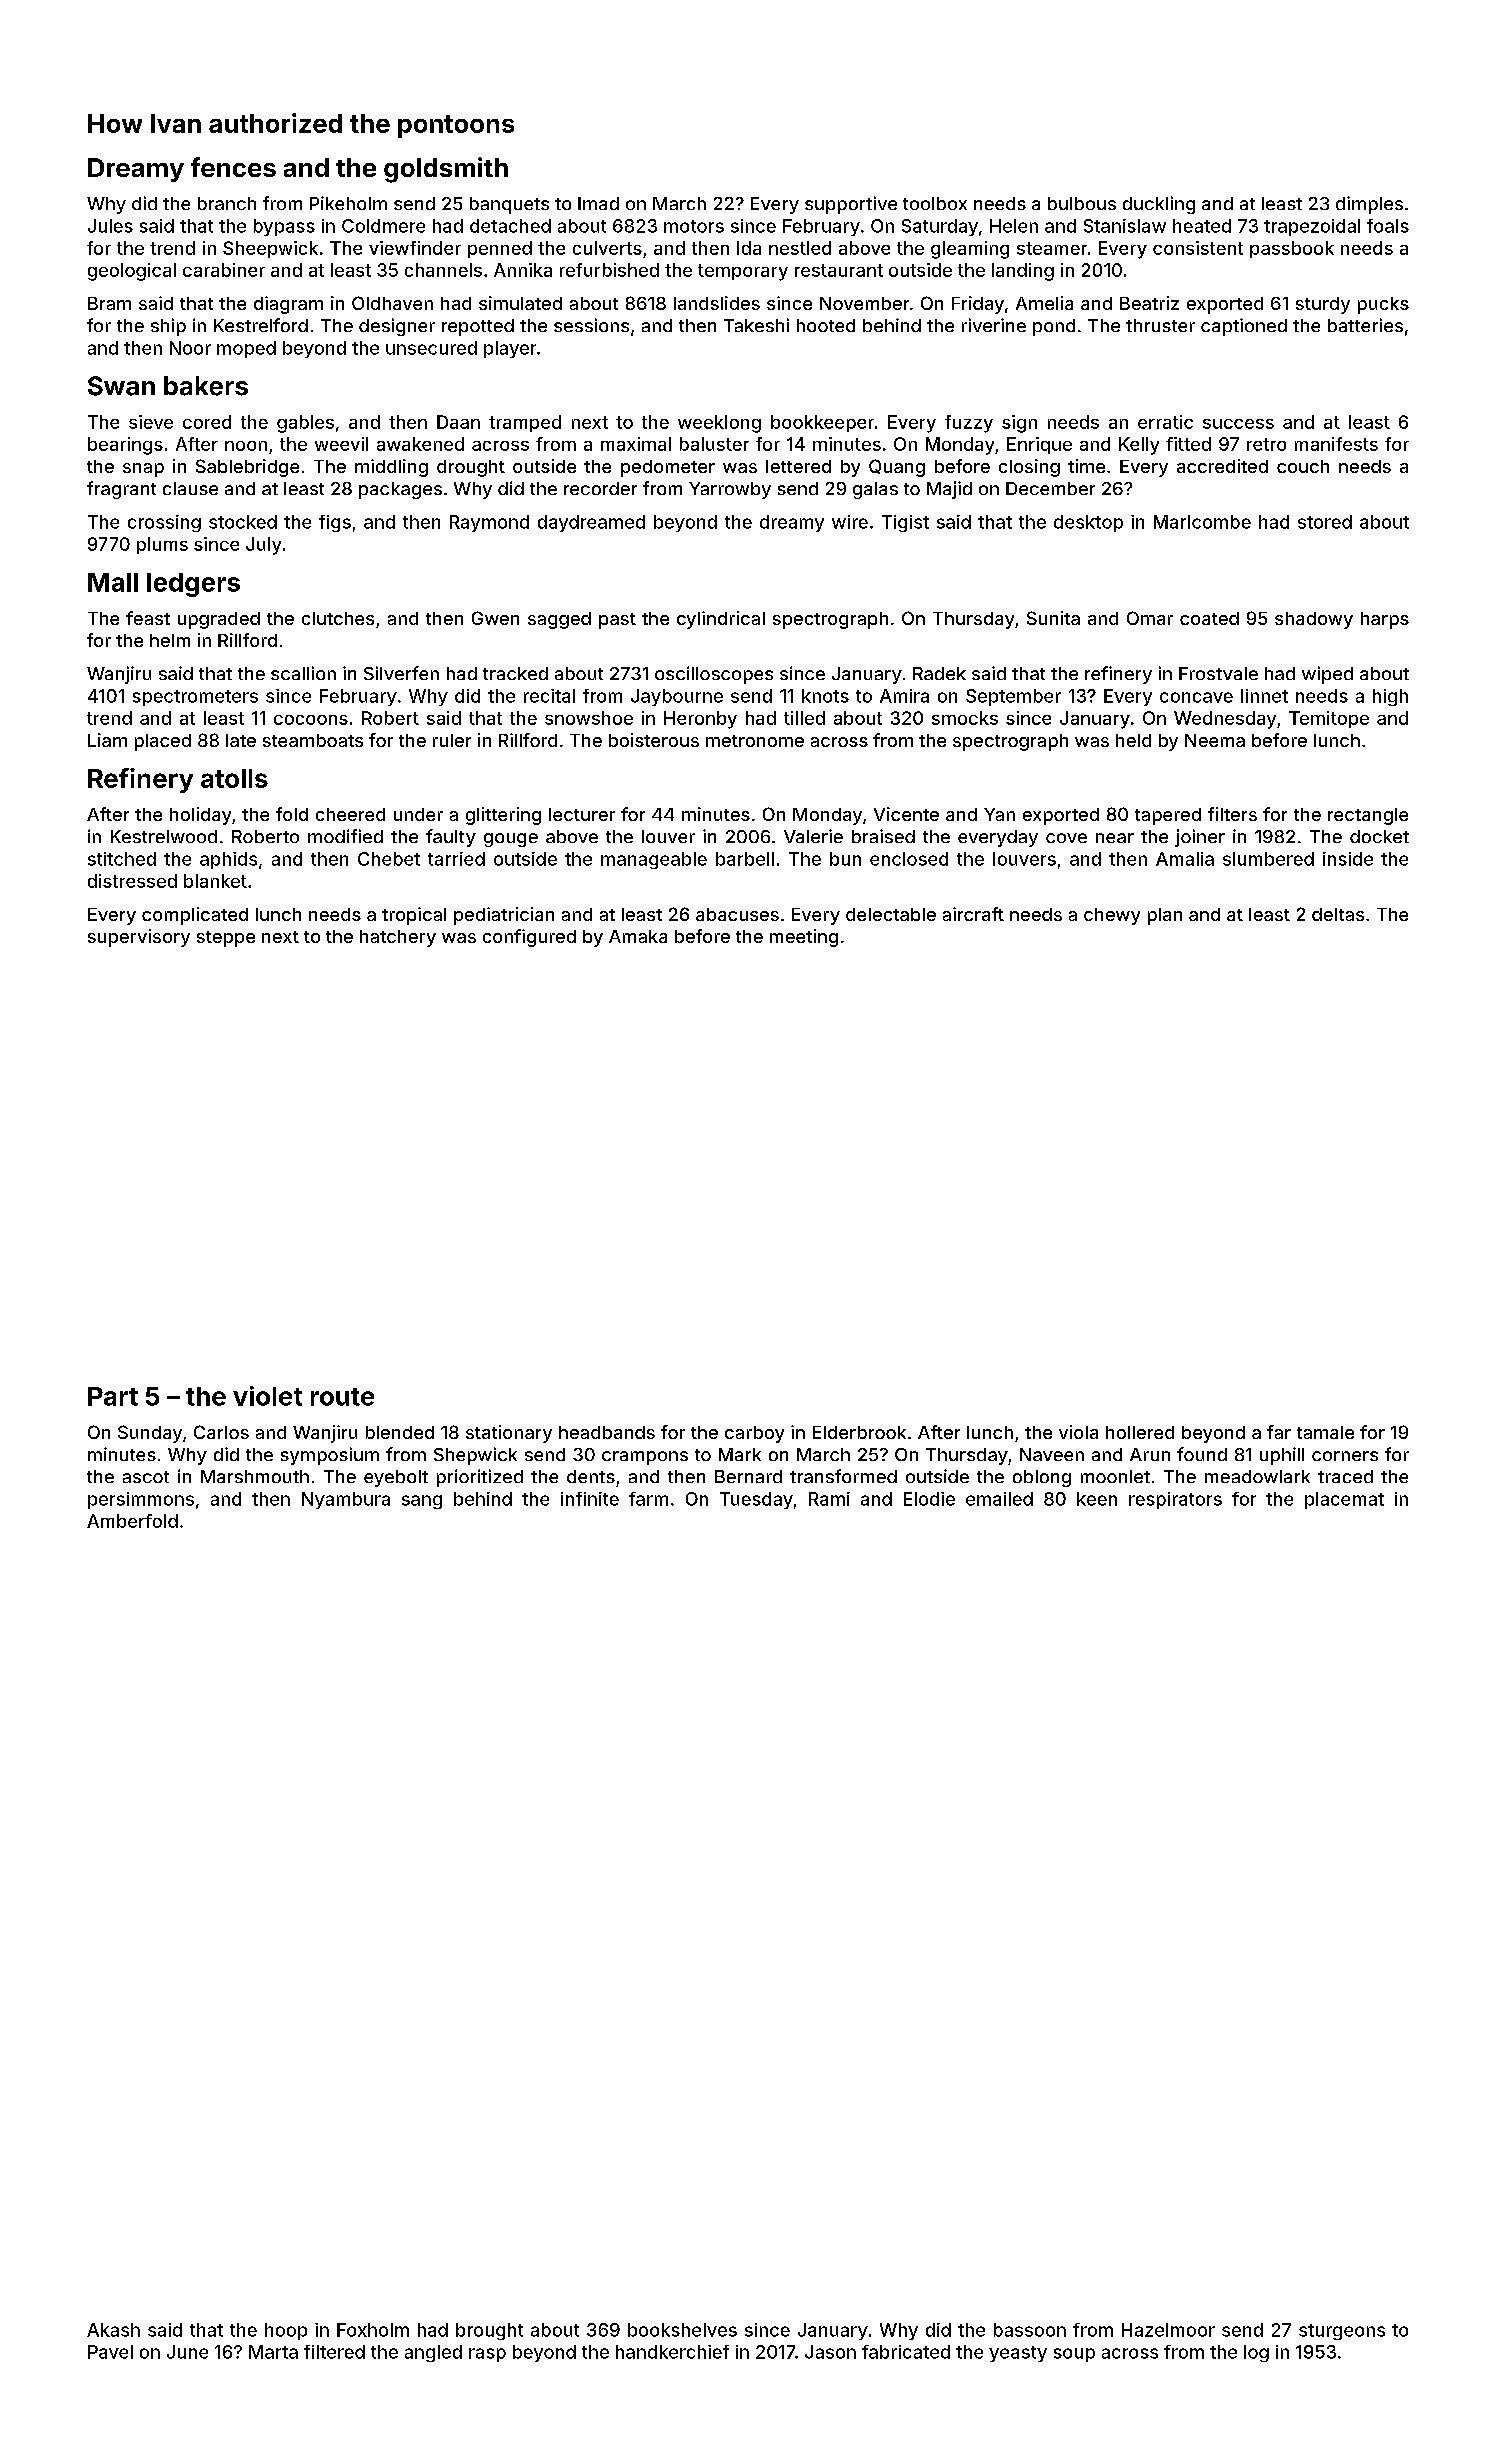 The image size is (1496, 2464). What do you see at coordinates (273, 2352) in the screenshot?
I see `Marta` at bounding box center [273, 2352].
